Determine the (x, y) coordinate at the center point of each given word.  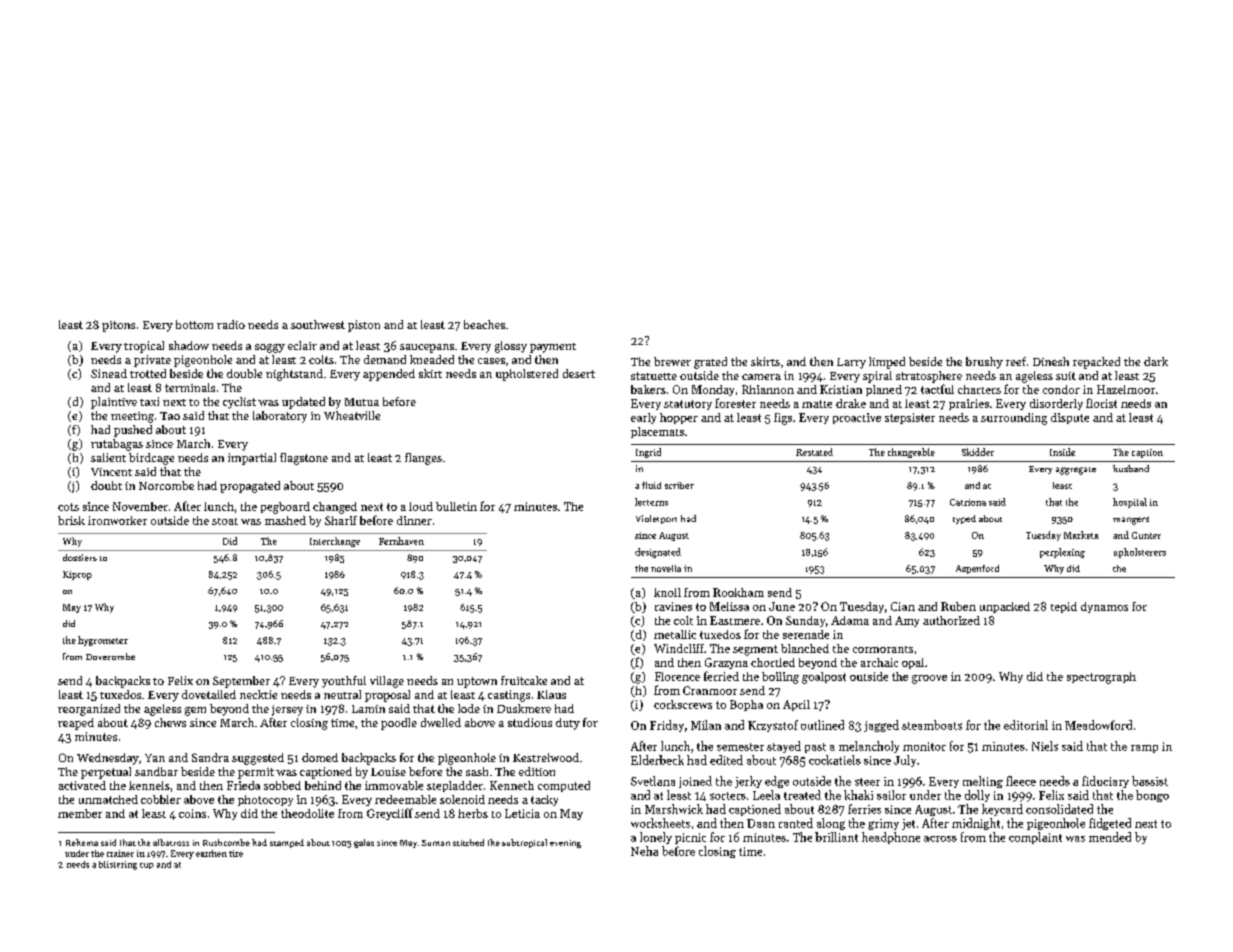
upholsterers (1140, 553)
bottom (194, 324)
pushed (133, 431)
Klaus (551, 694)
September (241, 682)
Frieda (243, 785)
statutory (688, 405)
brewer (672, 361)
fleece (1021, 781)
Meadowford (1098, 725)
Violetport (656, 519)
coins (192, 813)
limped (887, 363)
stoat (225, 521)
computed (564, 786)
